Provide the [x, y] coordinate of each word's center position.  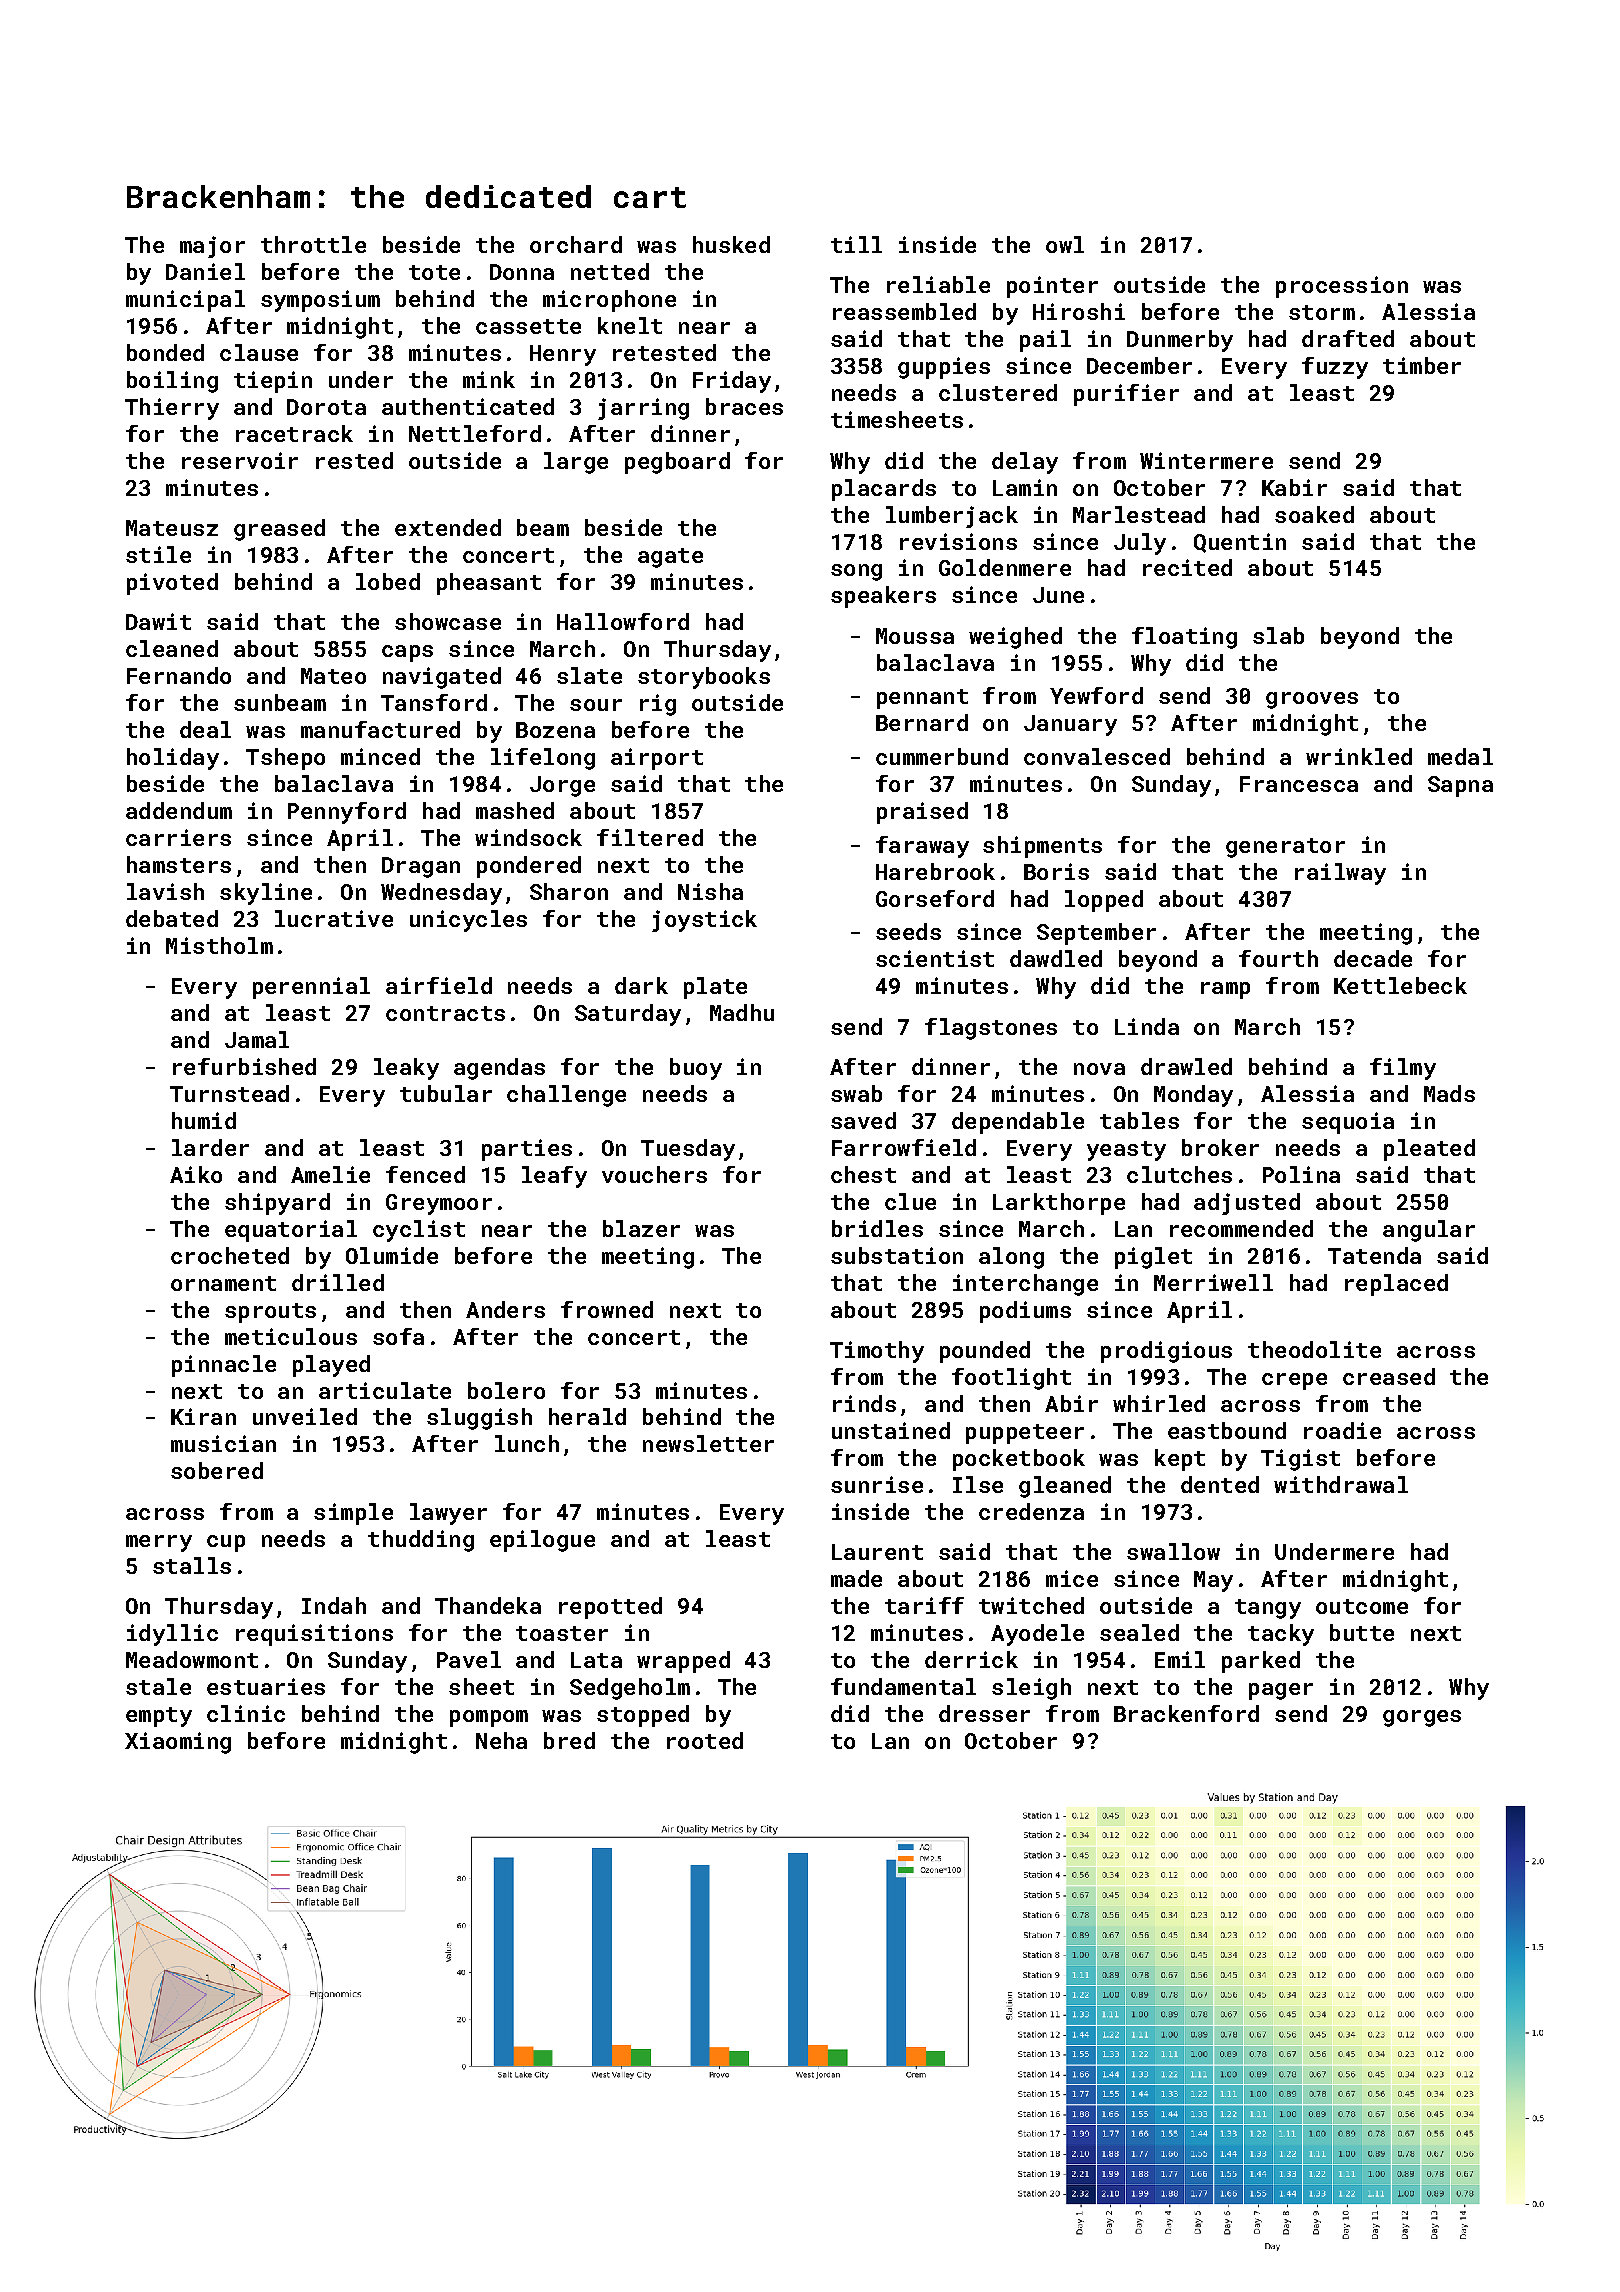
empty [159, 1717]
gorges [1422, 1718]
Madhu [742, 1012]
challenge [566, 1096]
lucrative [334, 918]
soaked [1314, 514]
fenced [425, 1174]
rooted [705, 1740]
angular [1429, 1231]
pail [1045, 341]
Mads [1449, 1093]
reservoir [240, 460]
